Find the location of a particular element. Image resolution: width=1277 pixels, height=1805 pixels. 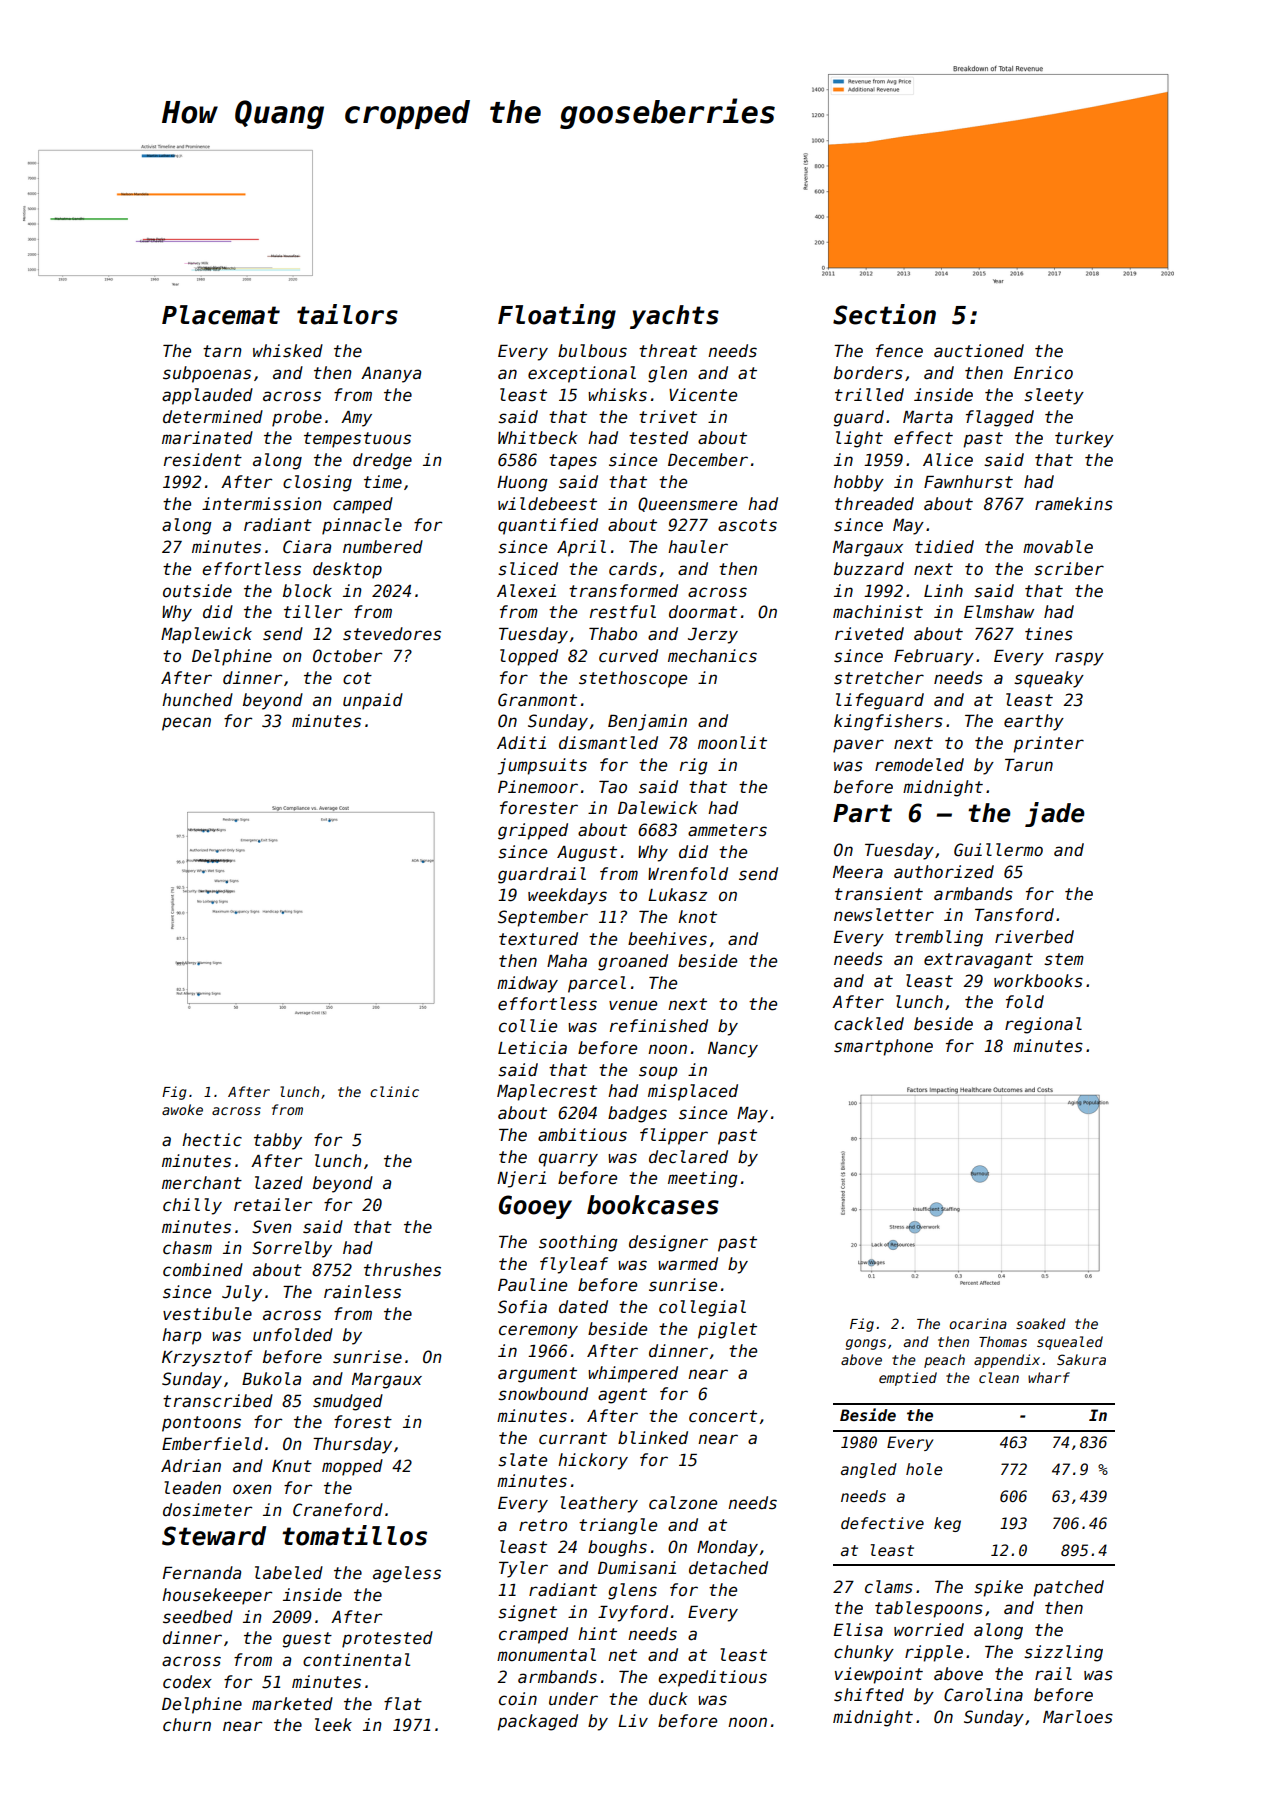

refinished is located at coordinates (659, 1026).
